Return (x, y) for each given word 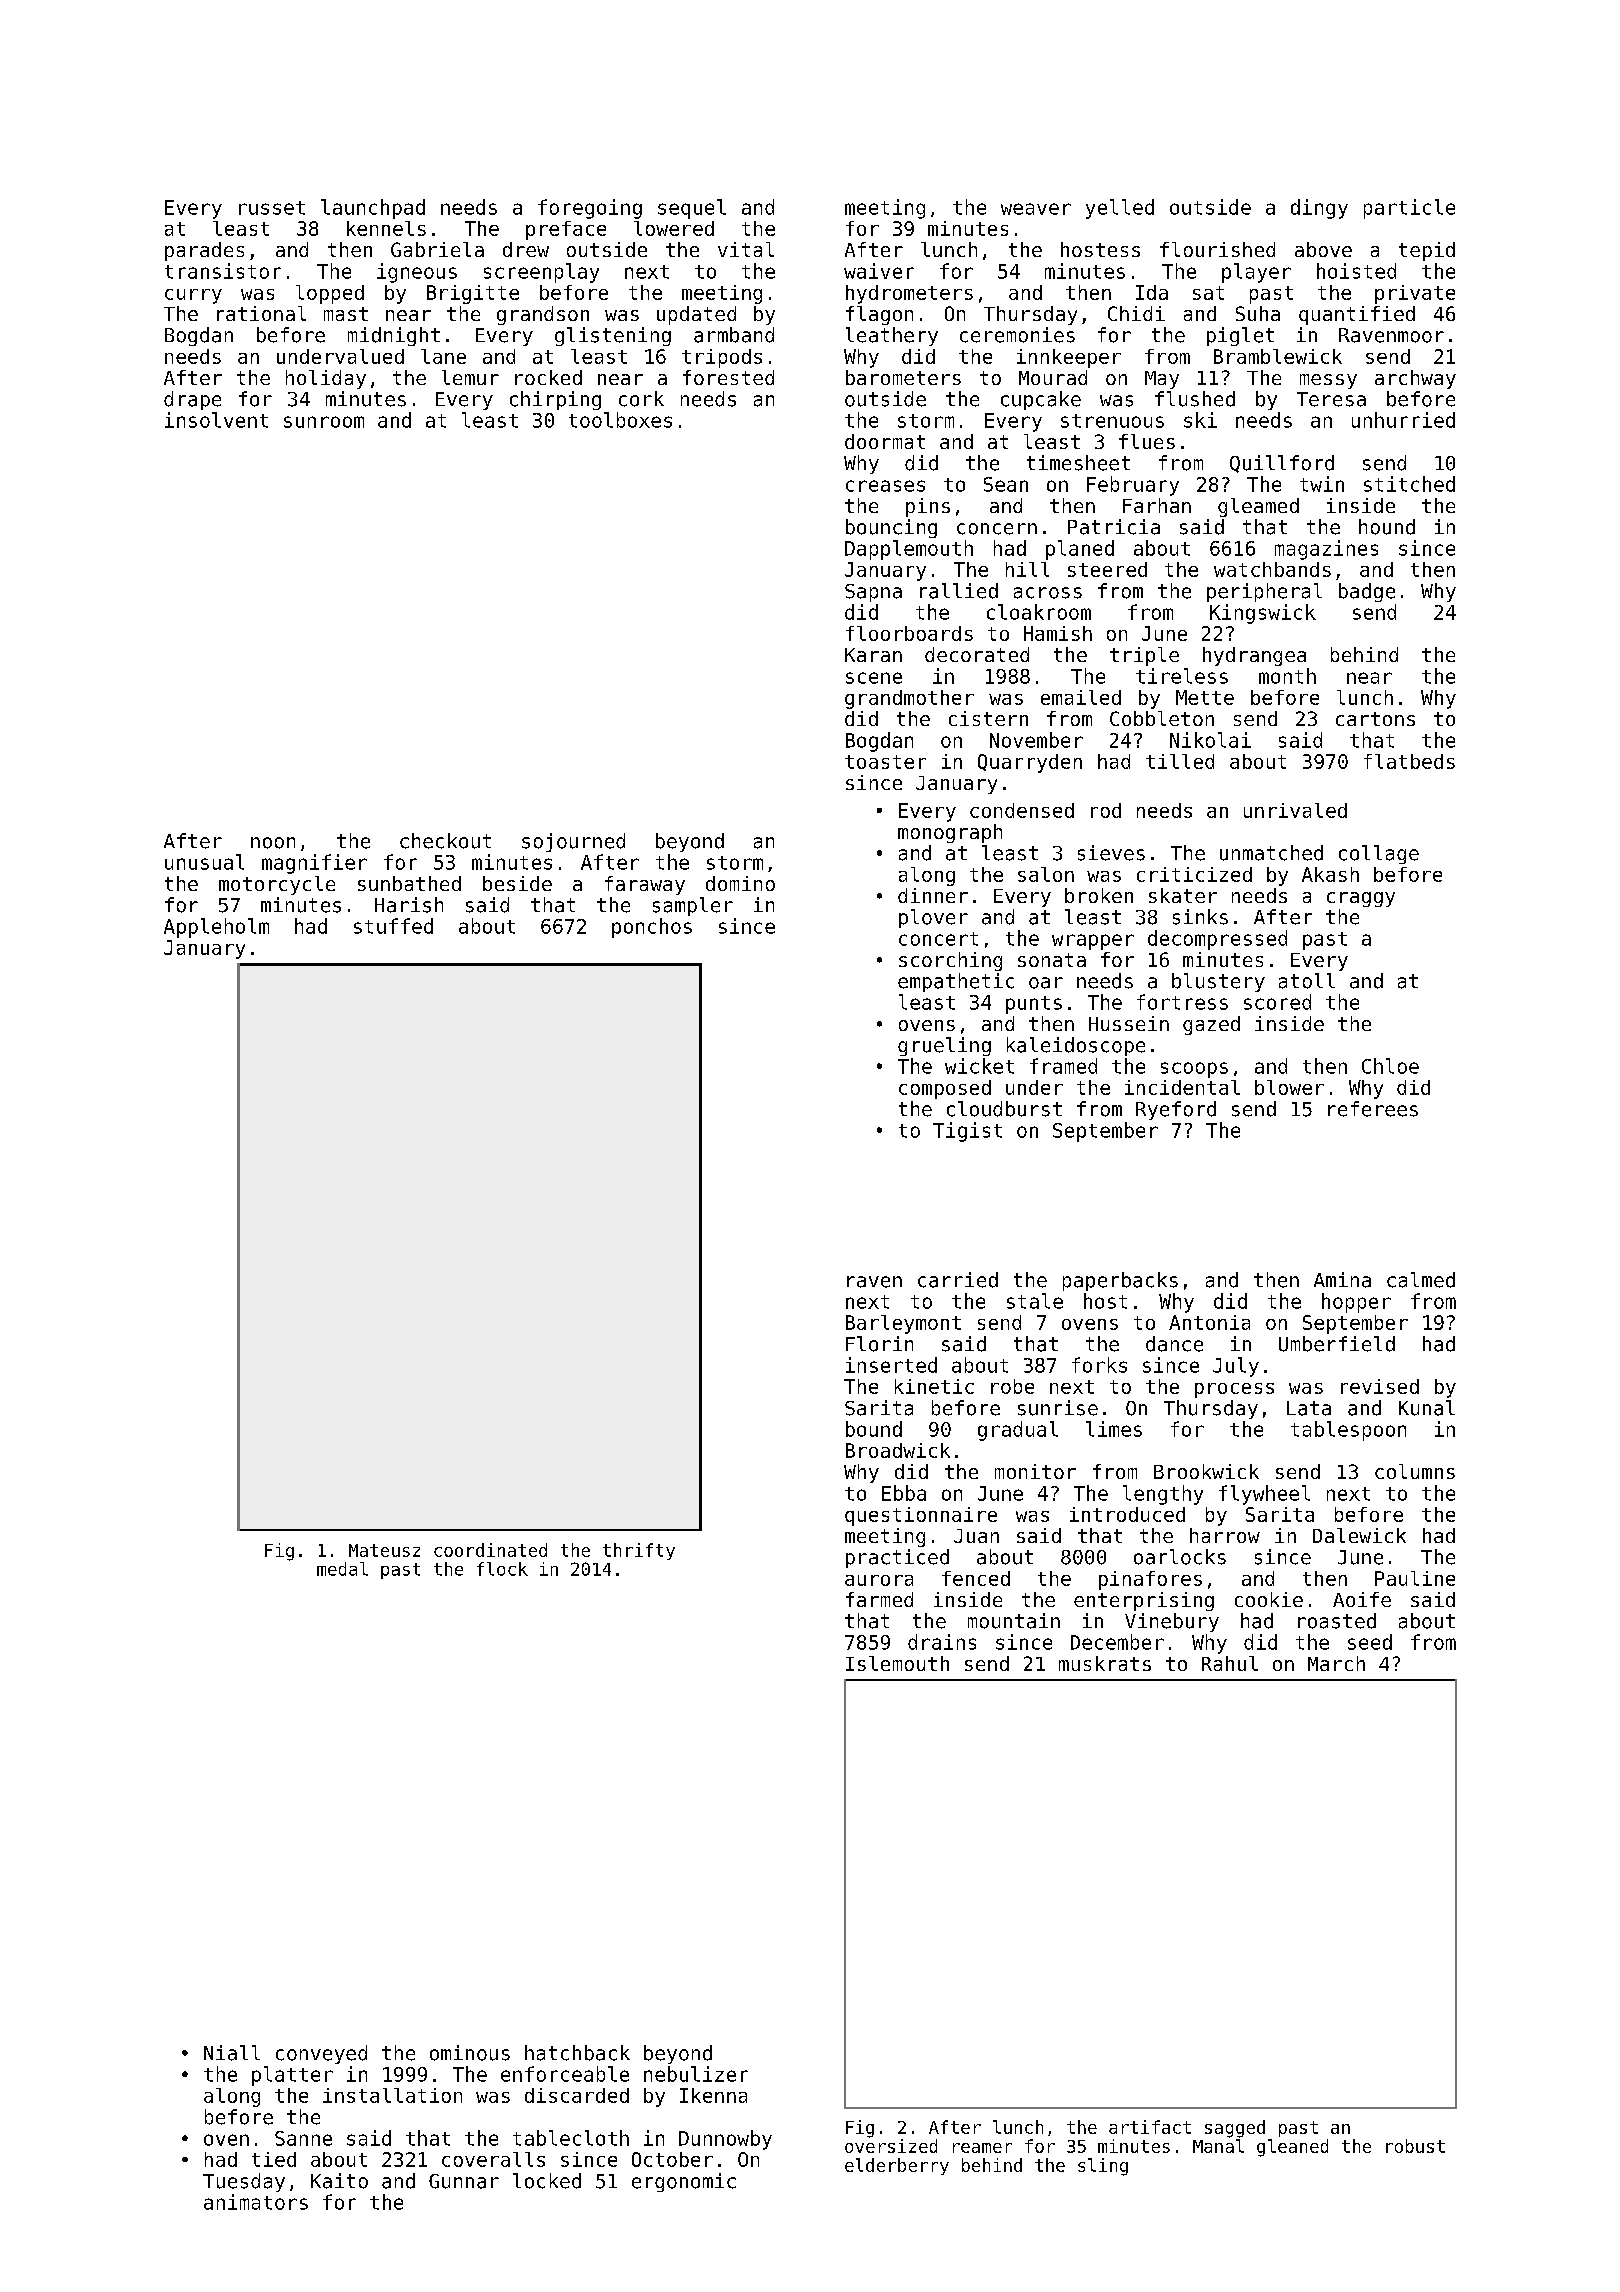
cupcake (1041, 400)
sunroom (324, 422)
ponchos (652, 928)
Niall (232, 2053)
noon (273, 843)
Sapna (873, 593)
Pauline (1415, 1578)
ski (1200, 420)
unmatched (1271, 853)
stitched (1409, 484)
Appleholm (216, 928)
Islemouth (897, 1663)
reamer (982, 2148)
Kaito (339, 2181)
